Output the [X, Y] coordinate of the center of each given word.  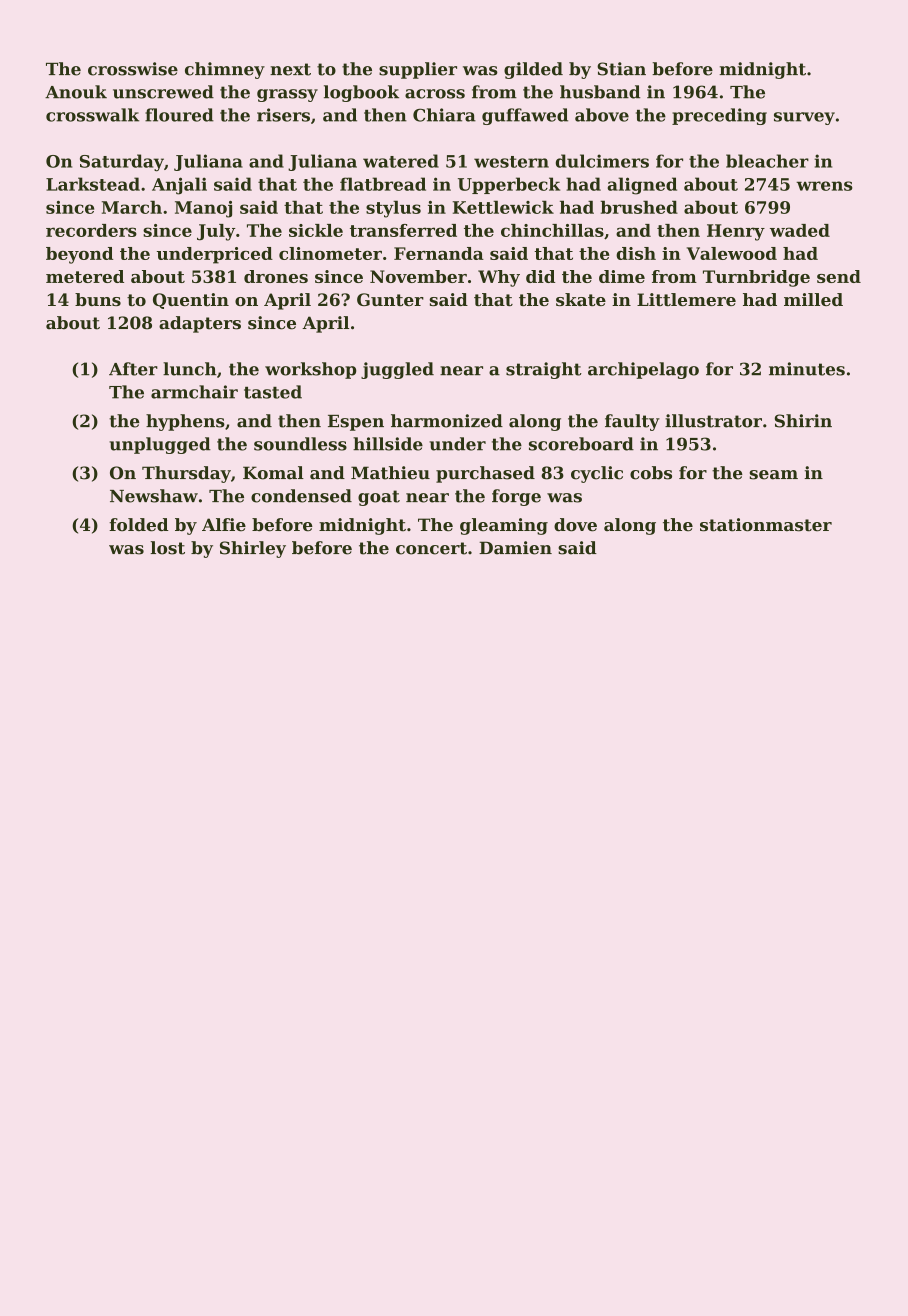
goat [379, 498]
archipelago [643, 370]
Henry [736, 232]
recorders [91, 230]
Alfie [224, 525]
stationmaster [766, 525]
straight [544, 370]
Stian [621, 69]
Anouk [76, 92]
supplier [418, 70]
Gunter [390, 299]
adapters [200, 324]
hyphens [185, 422]
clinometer [330, 253]
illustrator [713, 421]
